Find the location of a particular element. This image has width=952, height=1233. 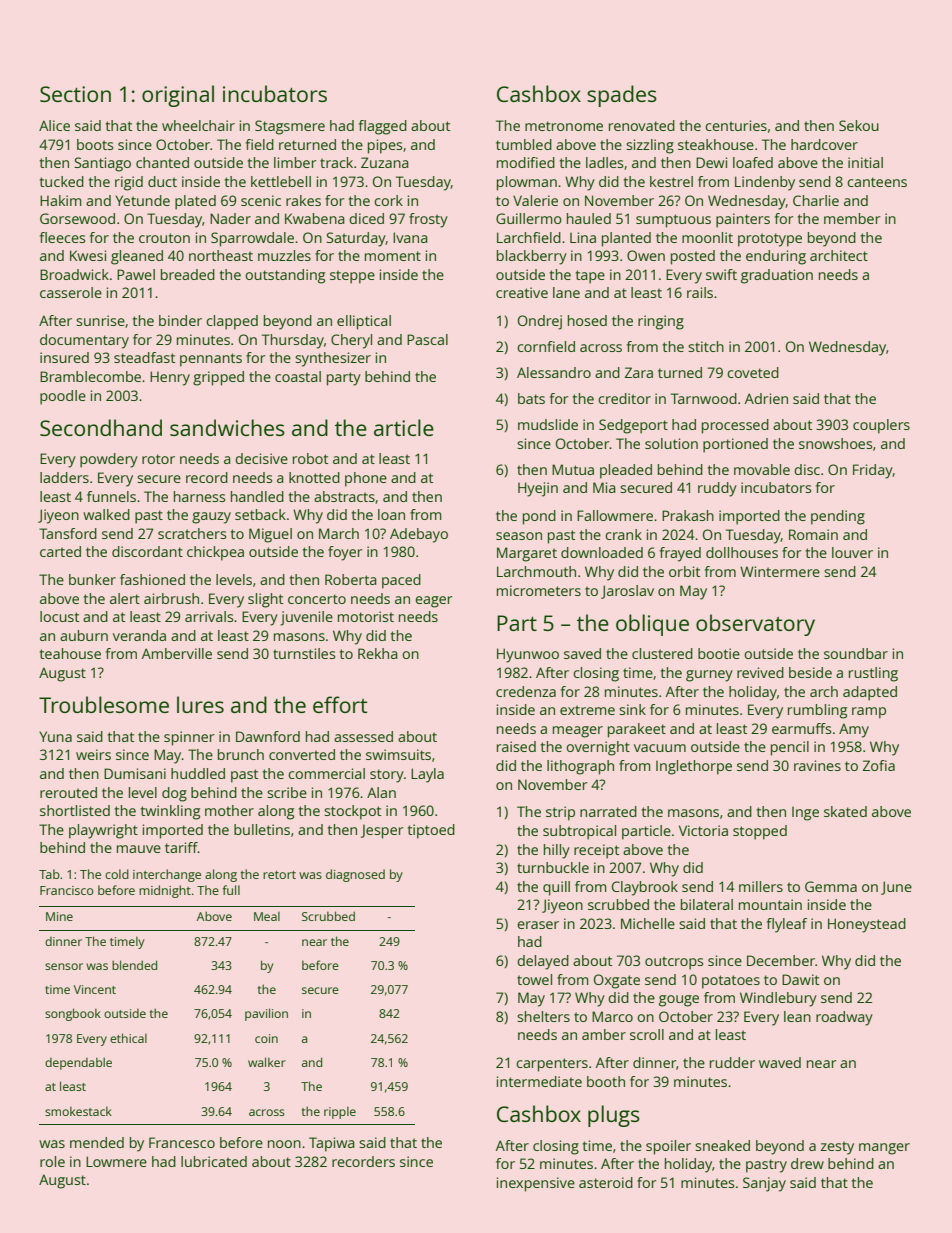

Wintermere is located at coordinates (780, 571).
